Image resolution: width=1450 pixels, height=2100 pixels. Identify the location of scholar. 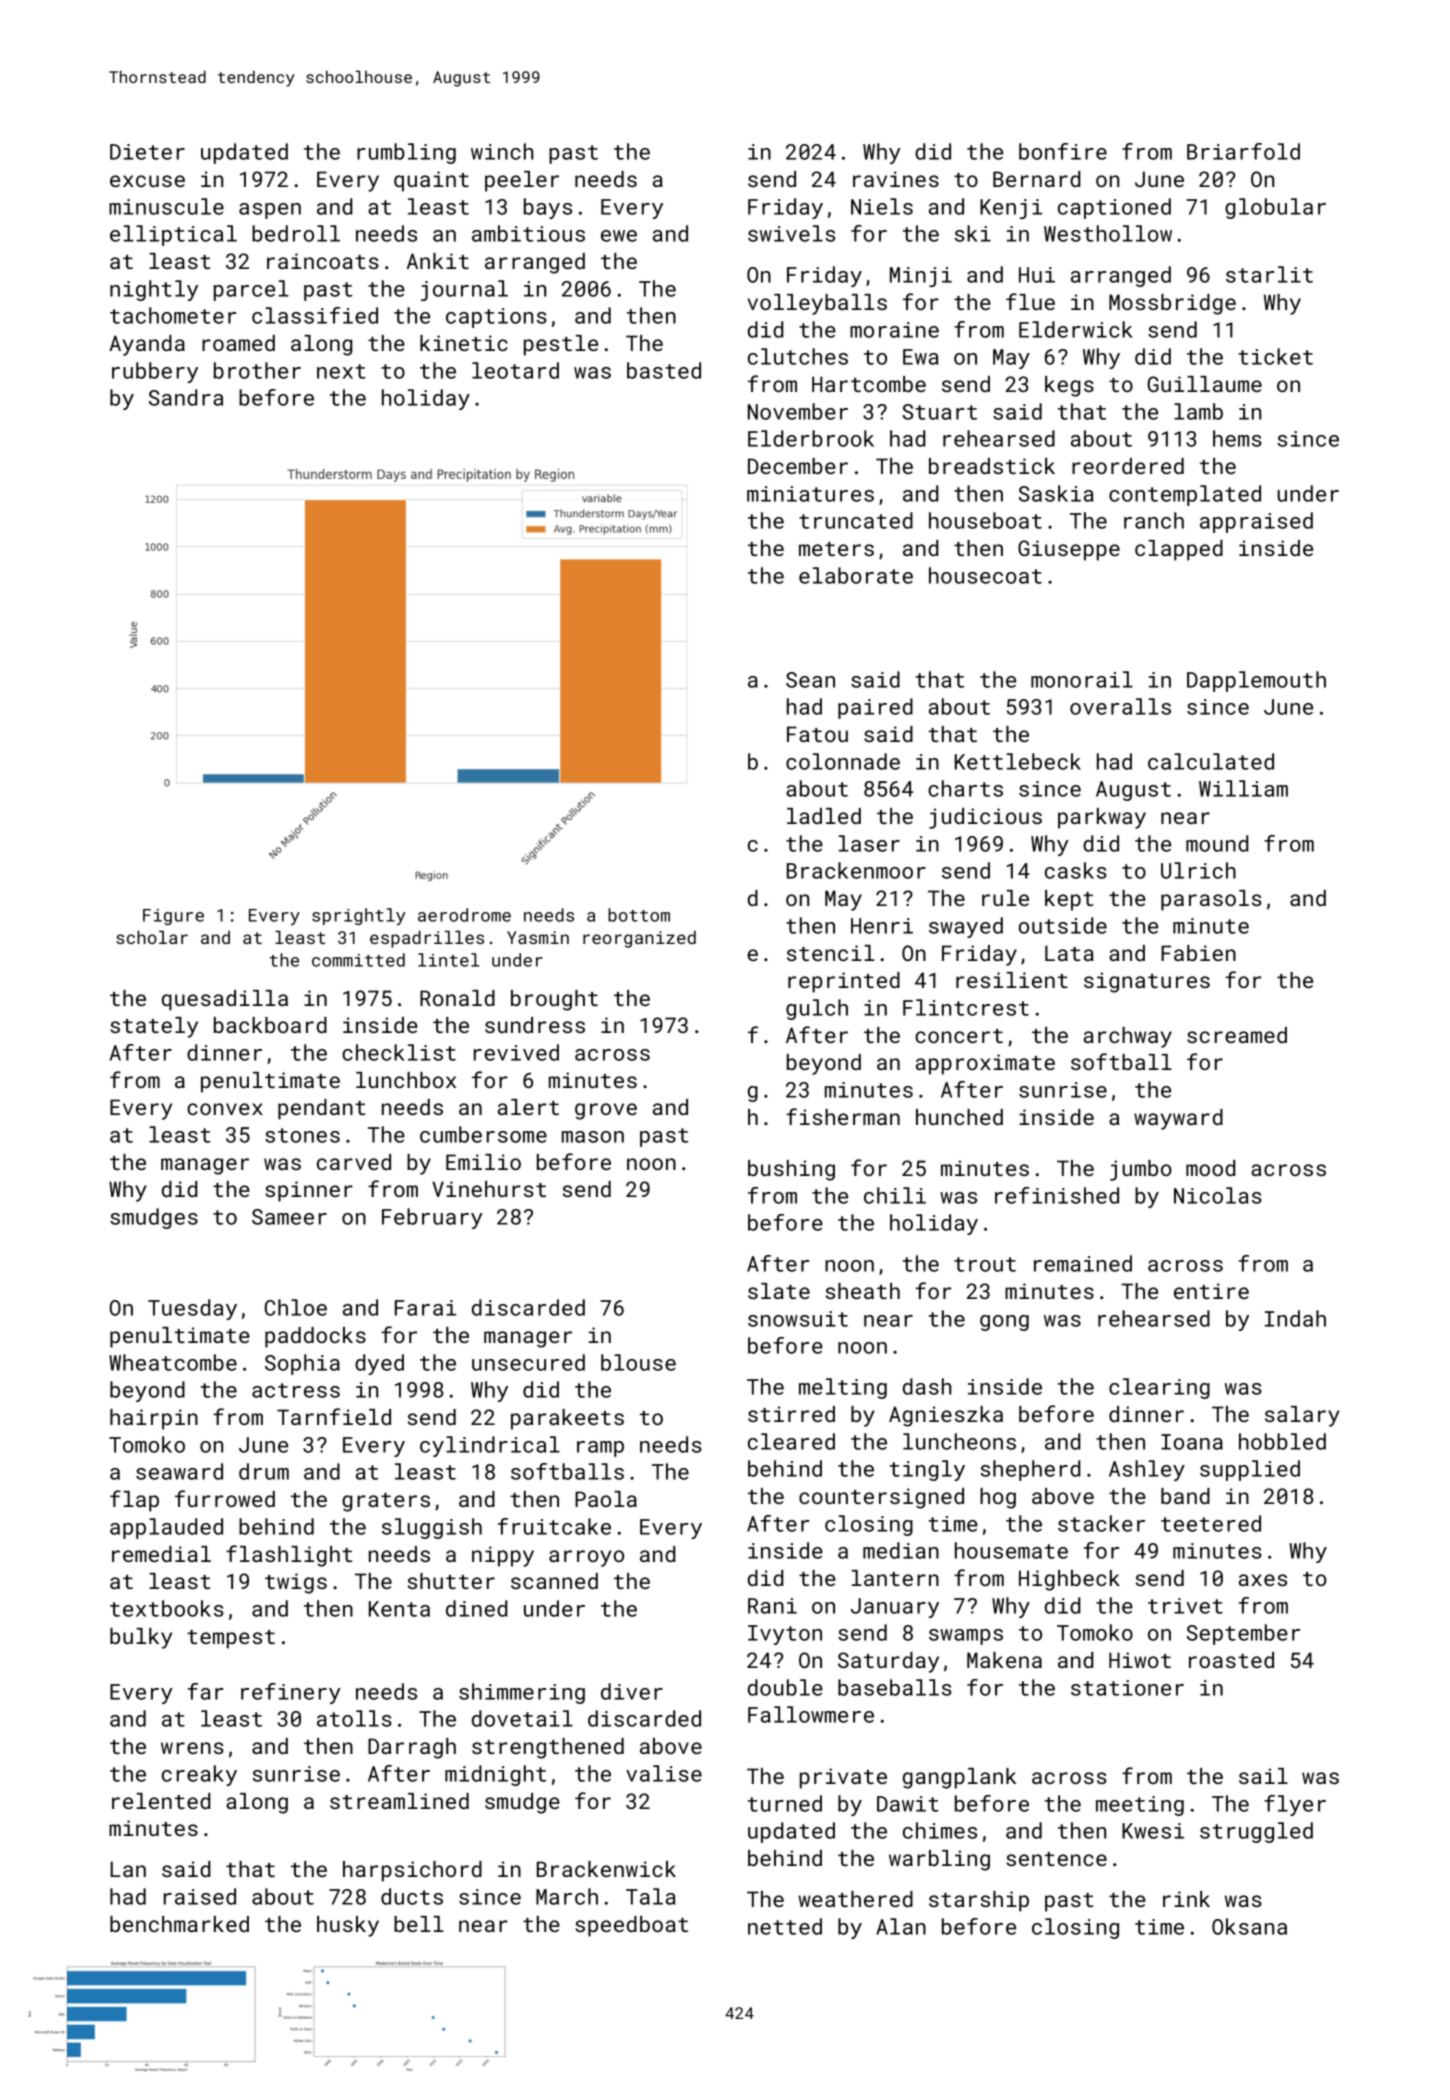
(152, 937).
